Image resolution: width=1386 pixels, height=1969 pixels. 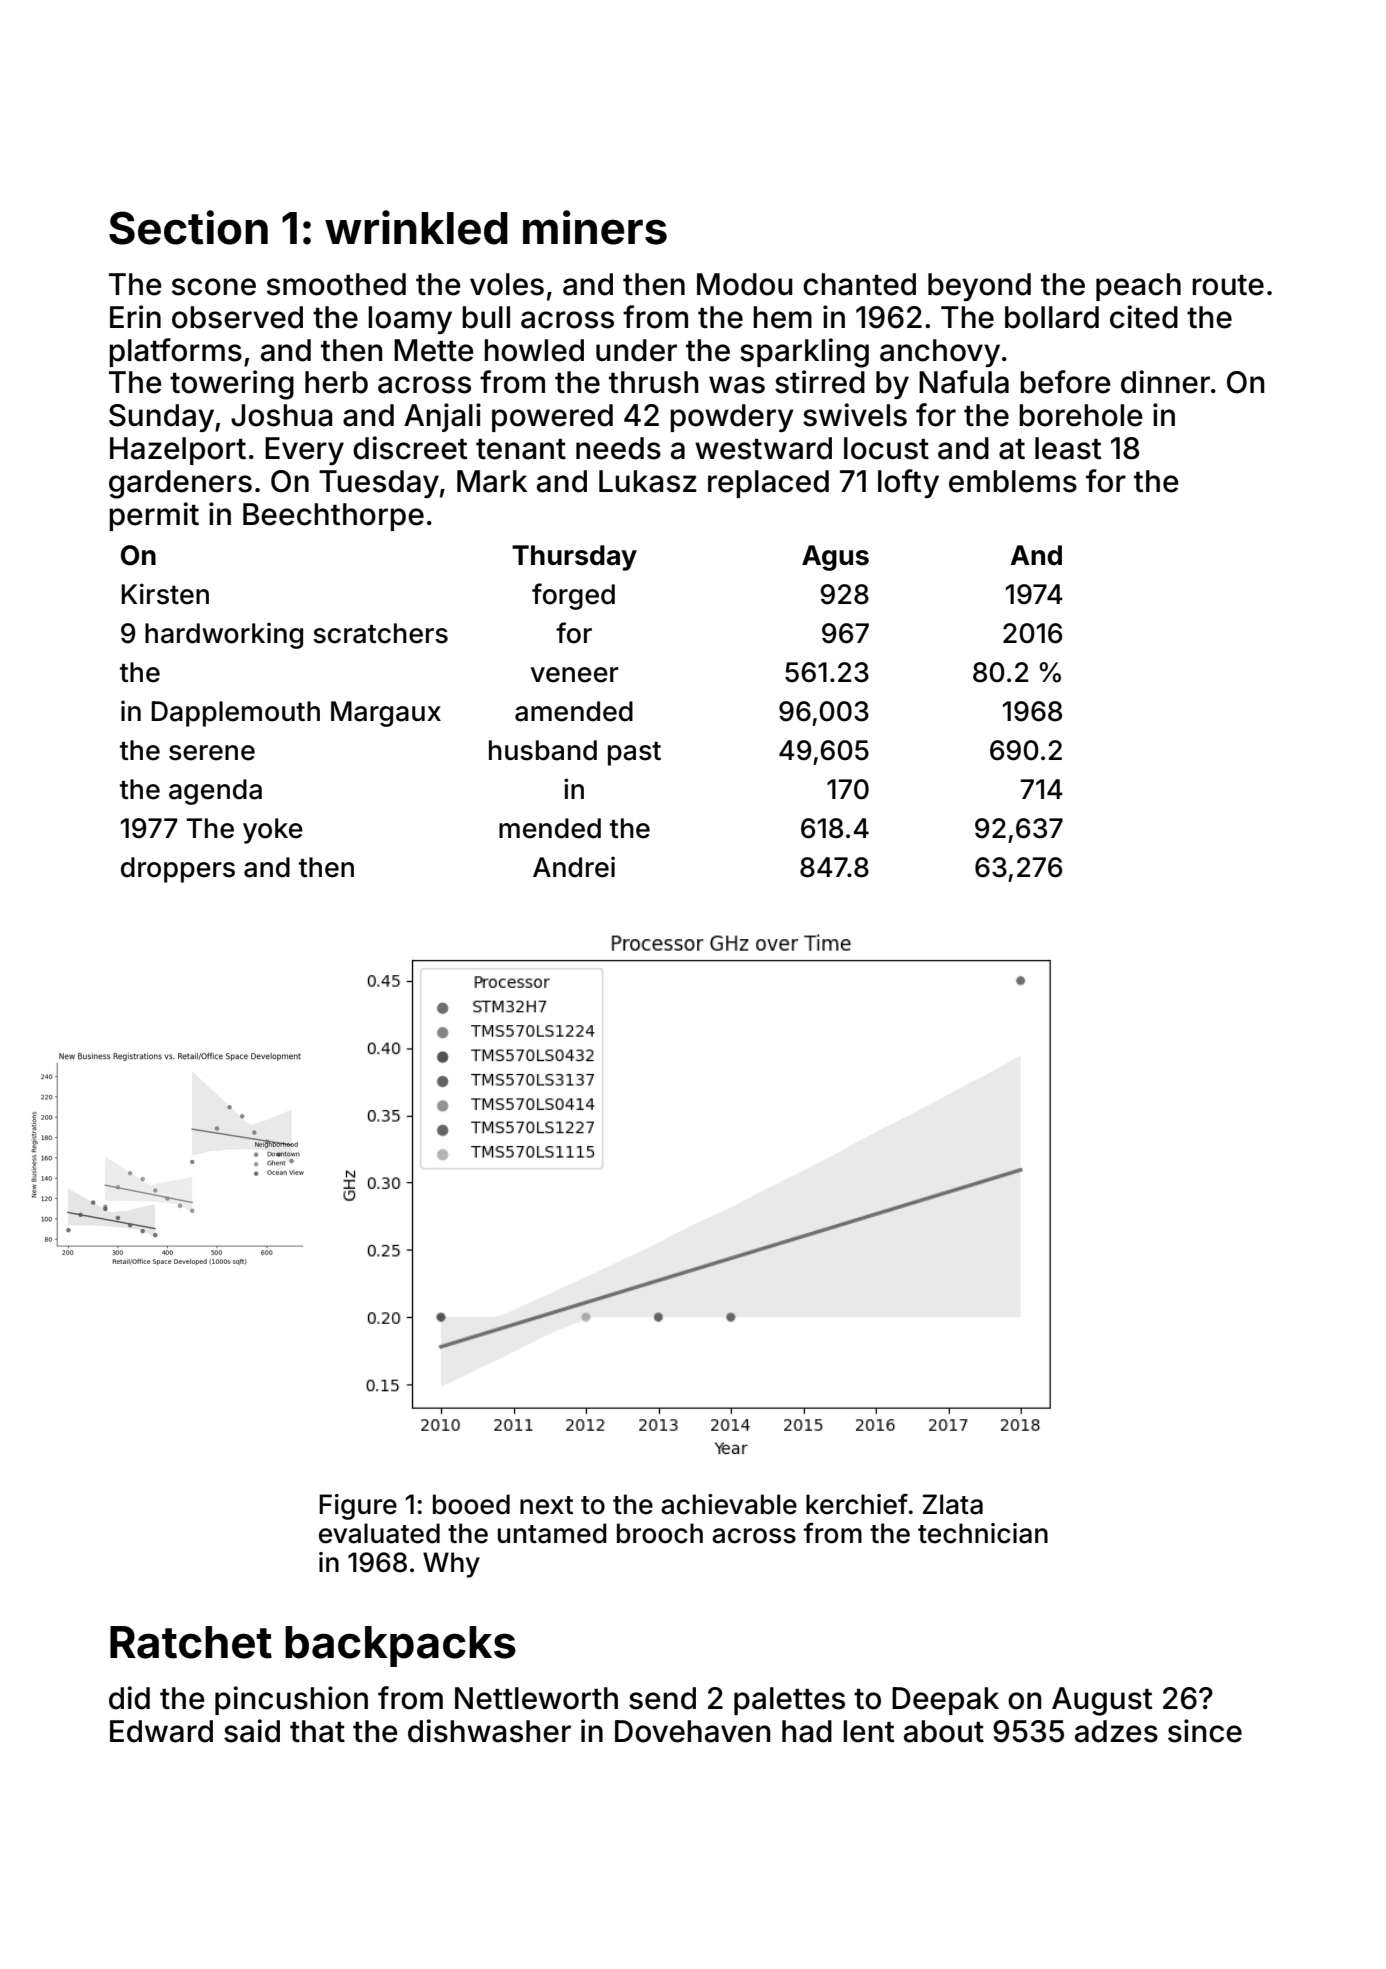 I want to click on Figure, so click(x=358, y=1507).
